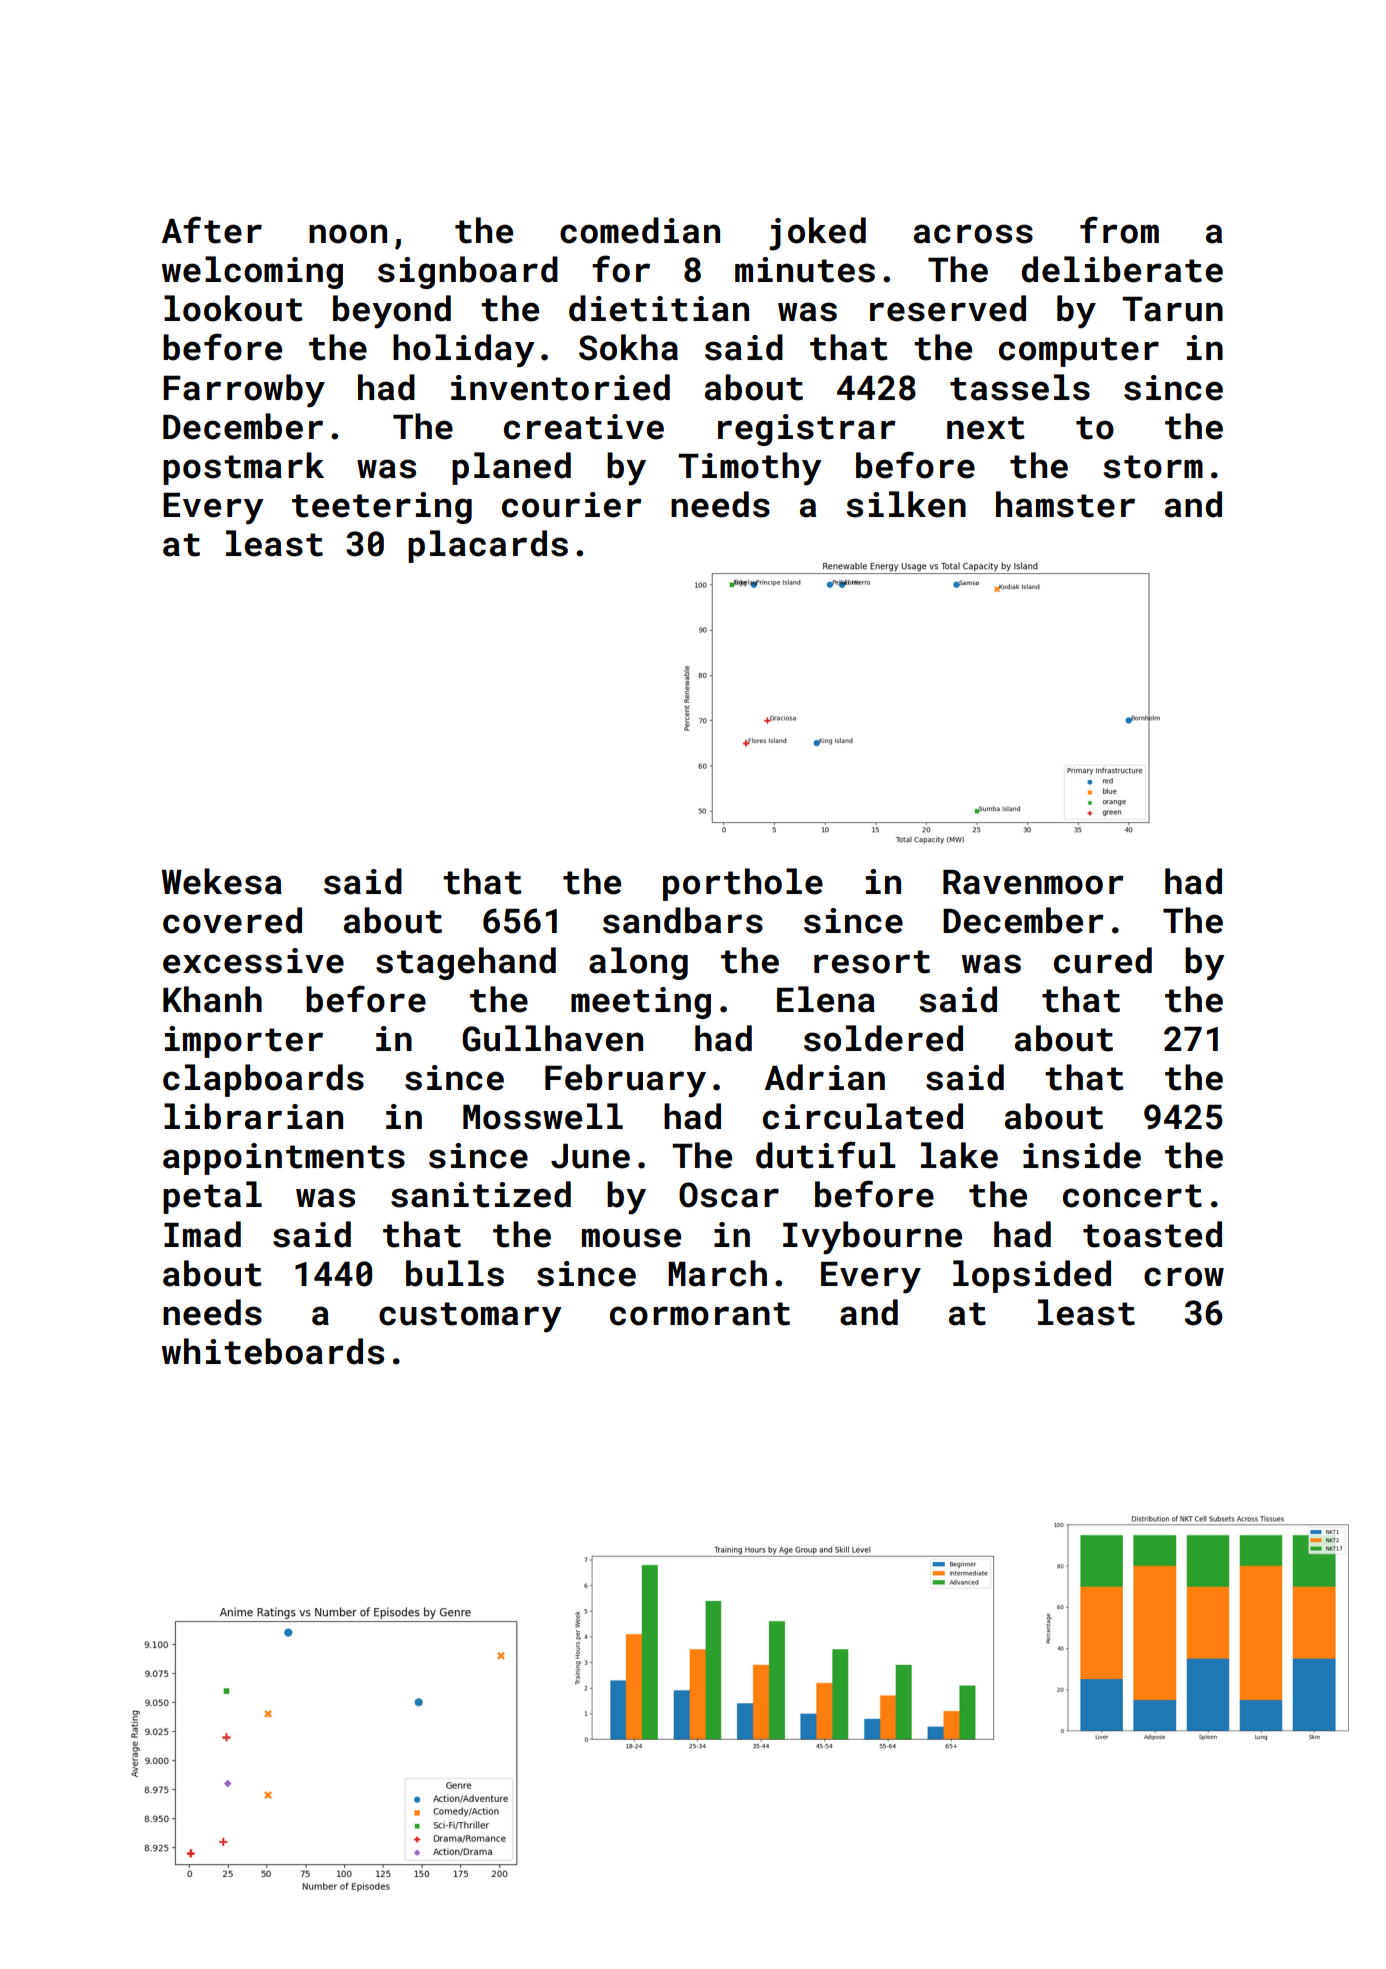 The image size is (1386, 1969). Describe the element at coordinates (872, 1238) in the page. I see `Ivybourne` at that location.
